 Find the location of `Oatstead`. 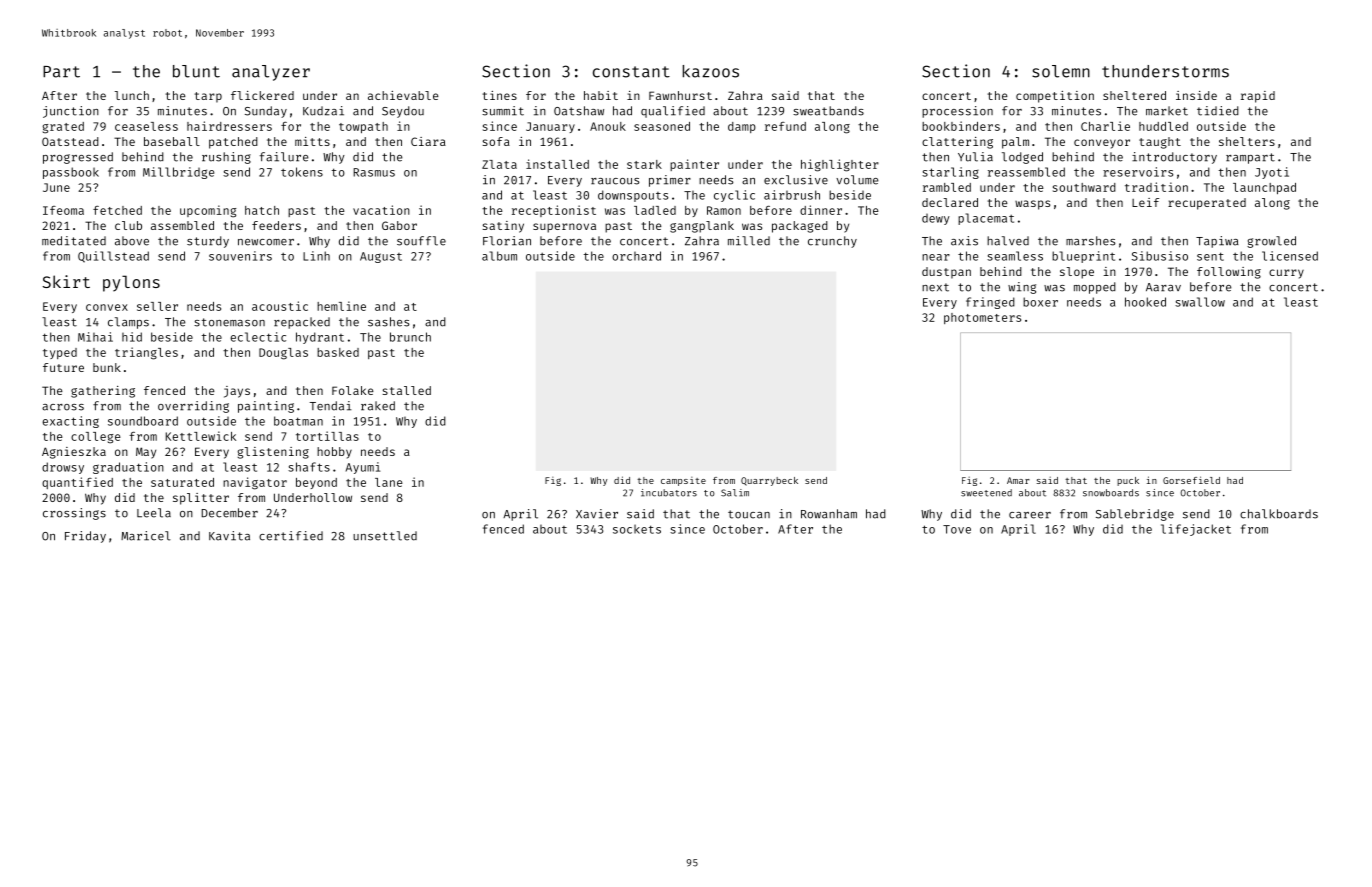

Oatstead is located at coordinates (70, 141).
